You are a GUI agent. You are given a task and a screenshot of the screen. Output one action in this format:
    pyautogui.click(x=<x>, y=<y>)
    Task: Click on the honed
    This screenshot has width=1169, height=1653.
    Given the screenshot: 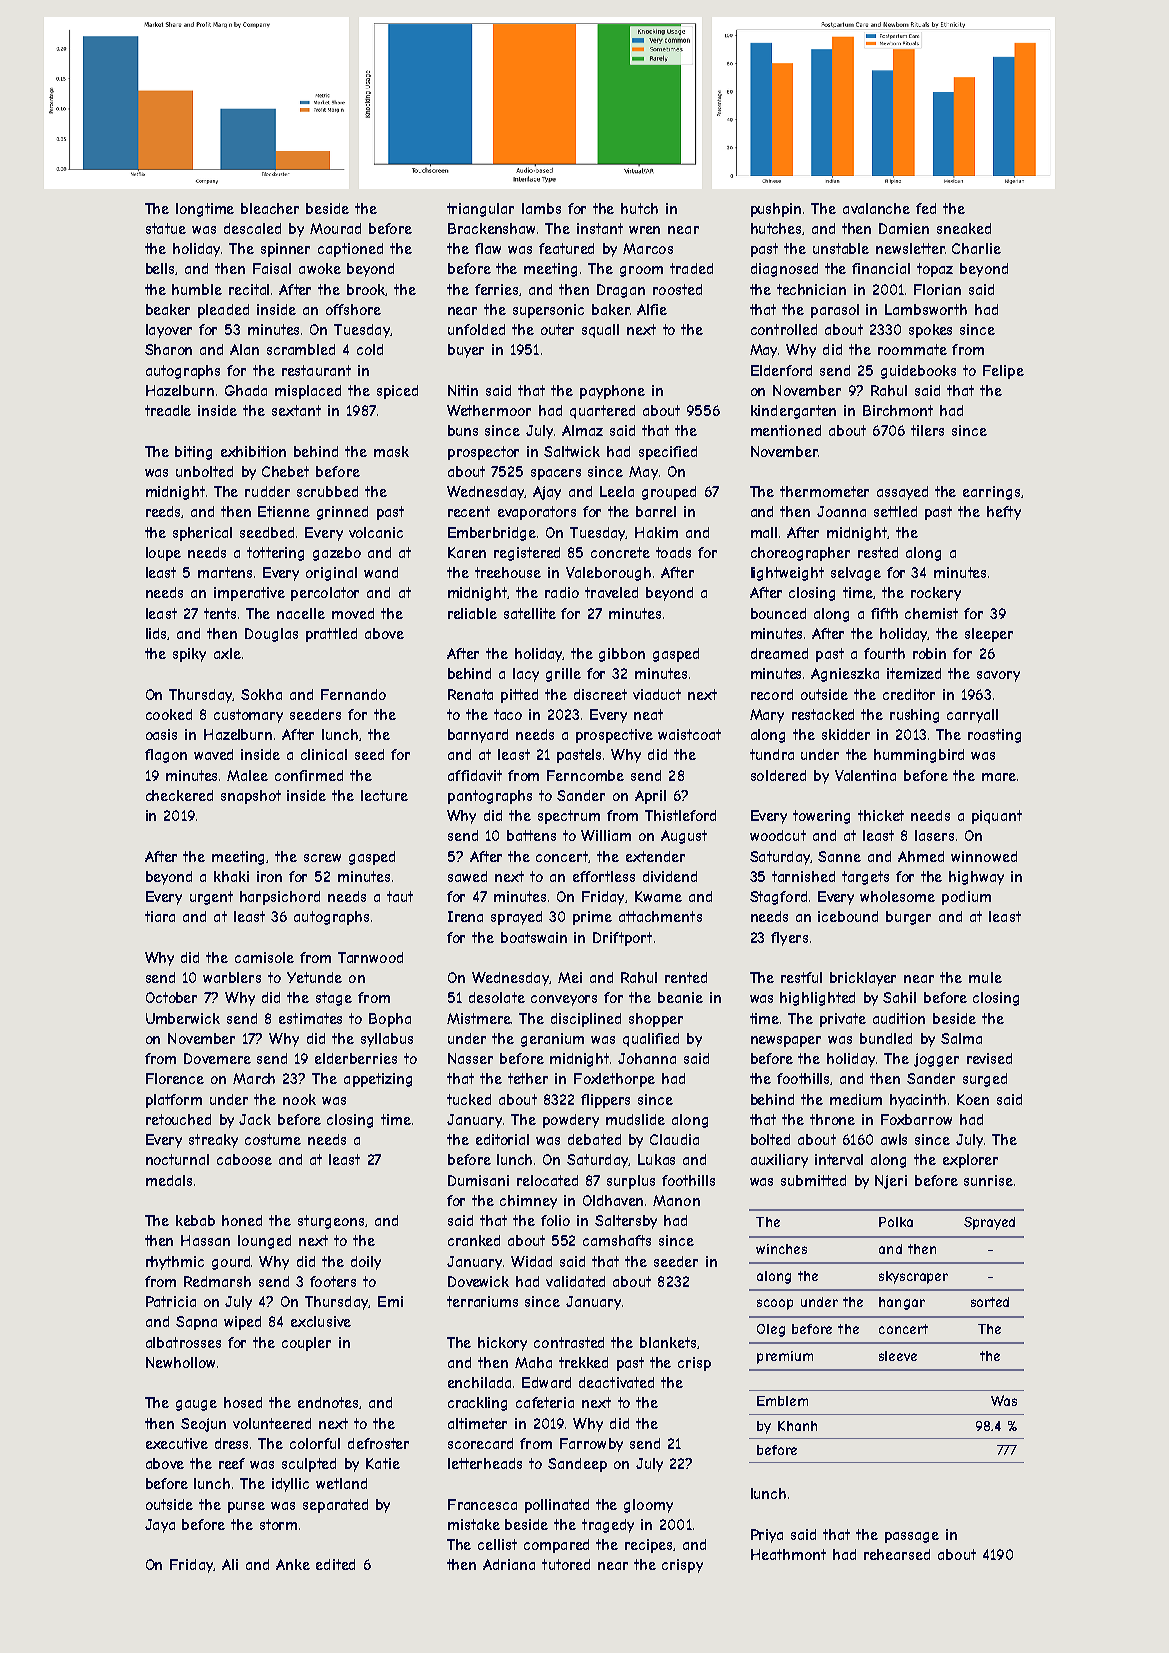 What is the action you would take?
    pyautogui.click(x=242, y=1220)
